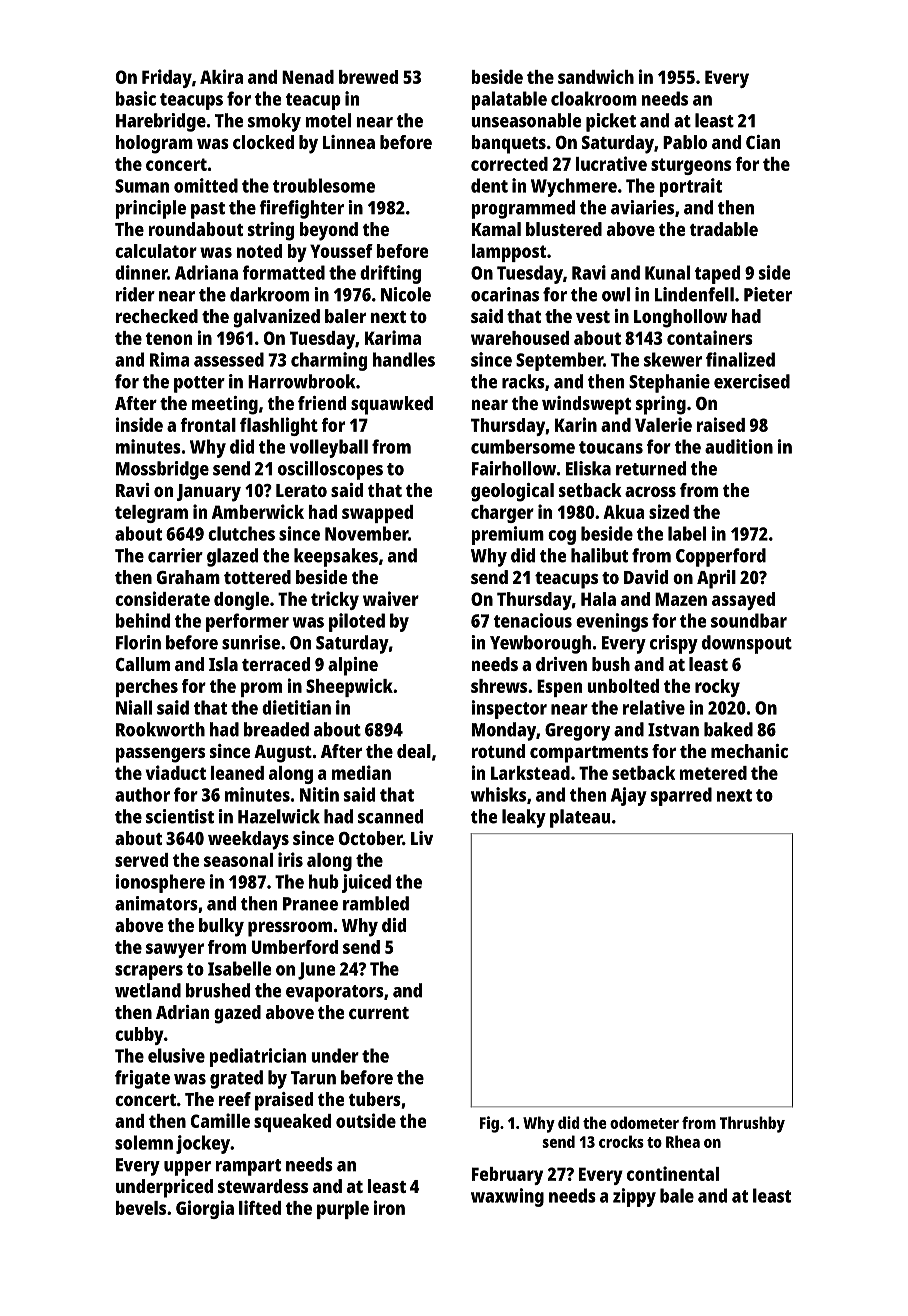  Describe the element at coordinates (167, 78) in the page. I see `Friday` at that location.
